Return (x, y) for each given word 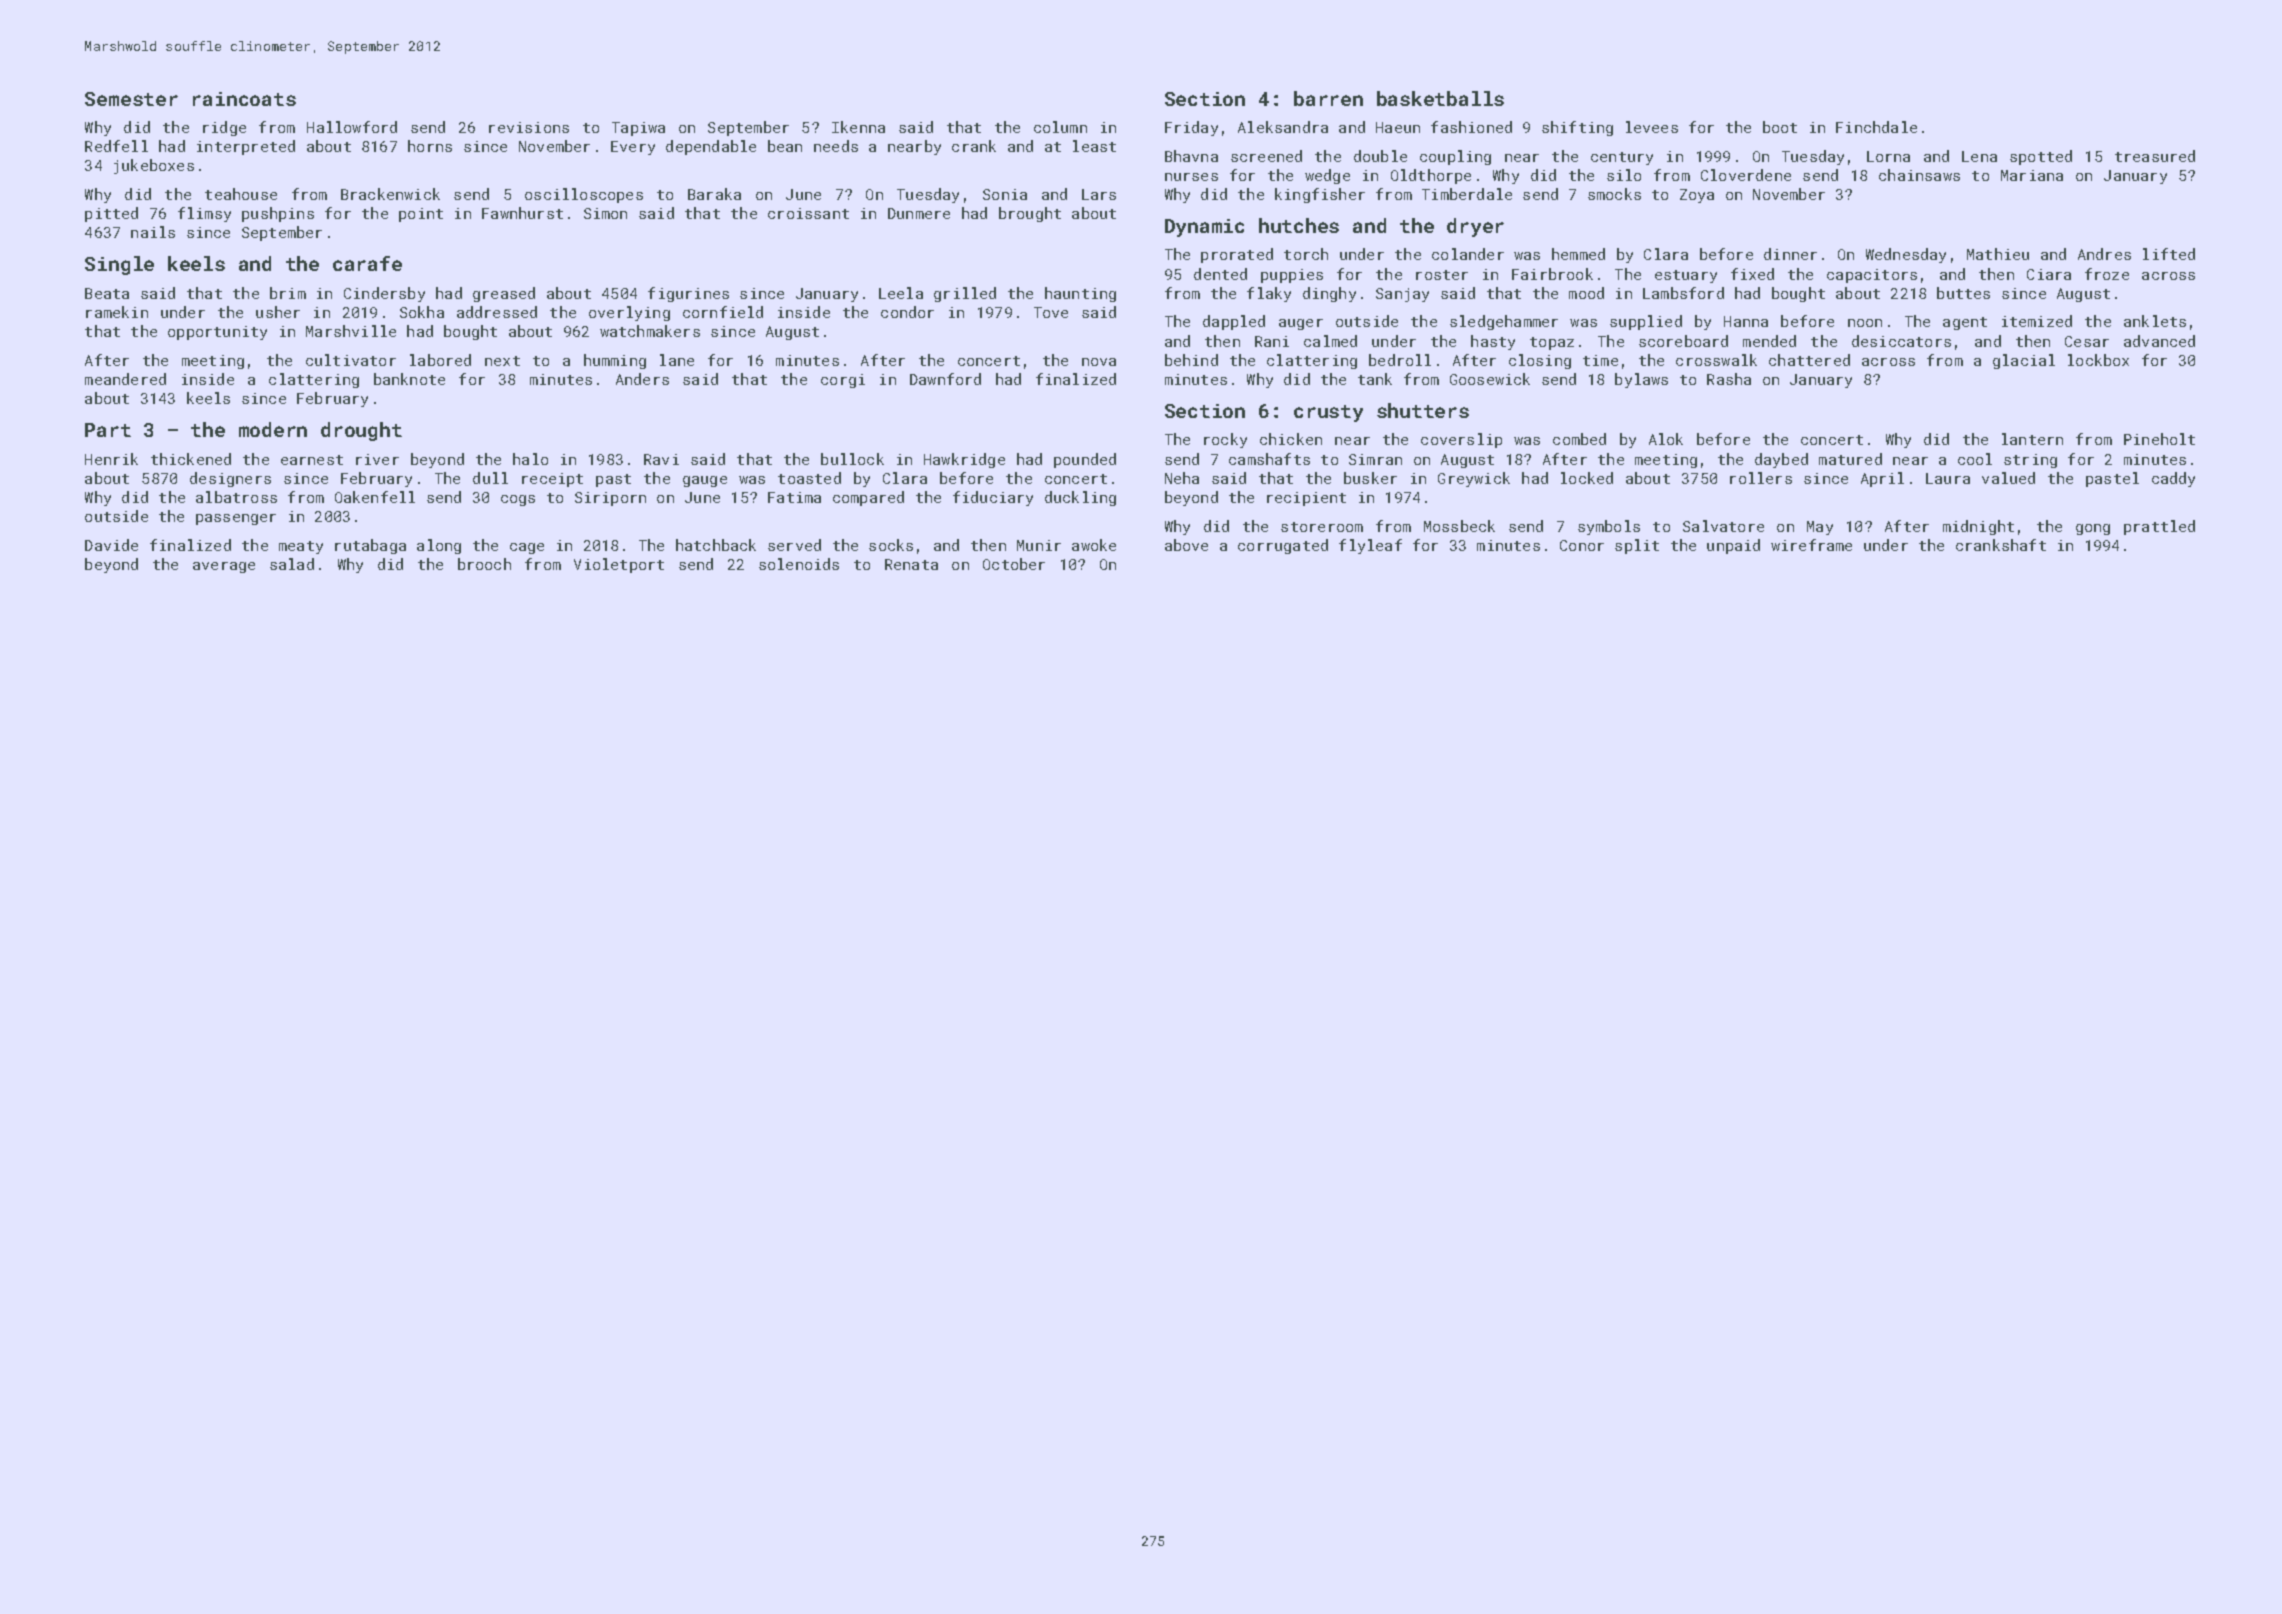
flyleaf (1370, 546)
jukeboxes (154, 166)
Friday (1191, 128)
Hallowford (352, 127)
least (1094, 146)
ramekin (117, 312)
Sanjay (1402, 295)
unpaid (1733, 546)
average (224, 567)
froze (2107, 274)
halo (530, 459)
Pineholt (2159, 439)
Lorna (1888, 156)
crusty (1328, 413)
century (1622, 158)
